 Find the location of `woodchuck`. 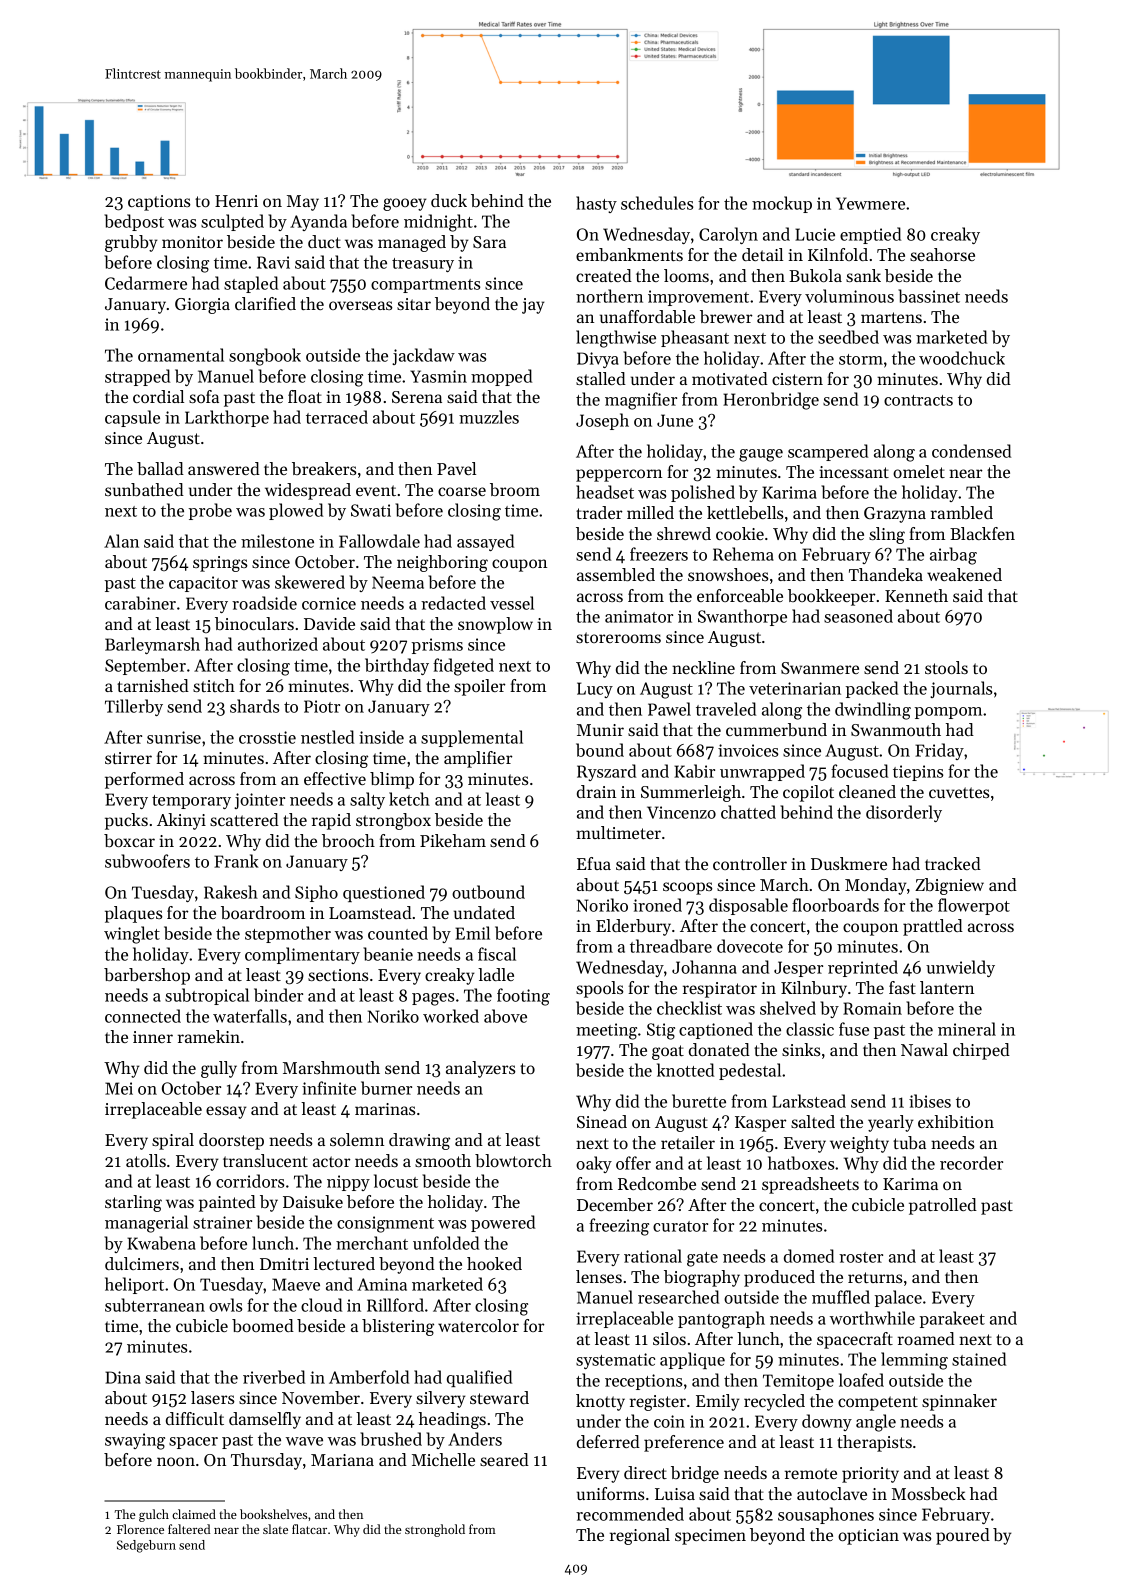

woodchuck is located at coordinates (962, 358).
